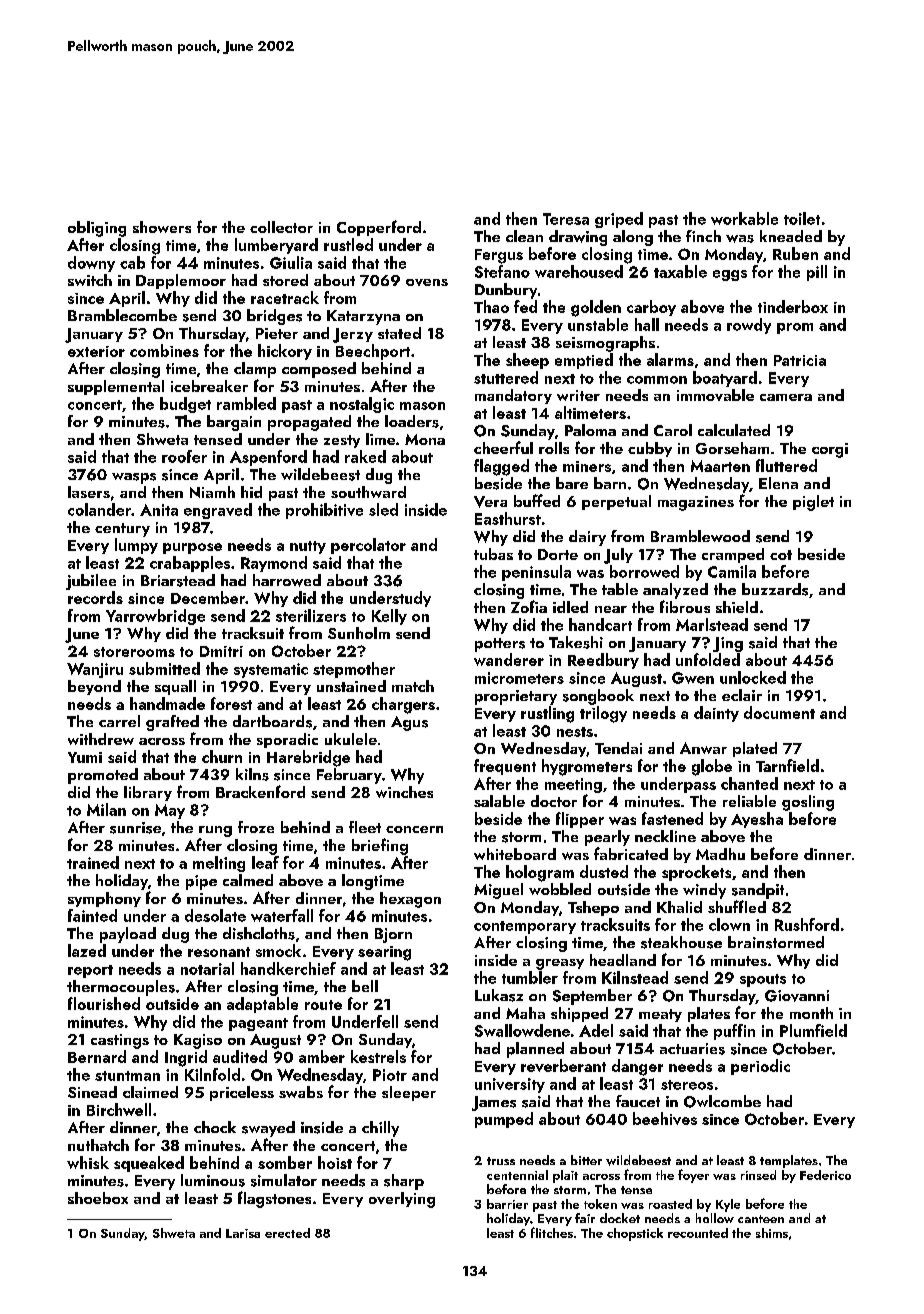  What do you see at coordinates (547, 714) in the screenshot?
I see `rustling` at bounding box center [547, 714].
